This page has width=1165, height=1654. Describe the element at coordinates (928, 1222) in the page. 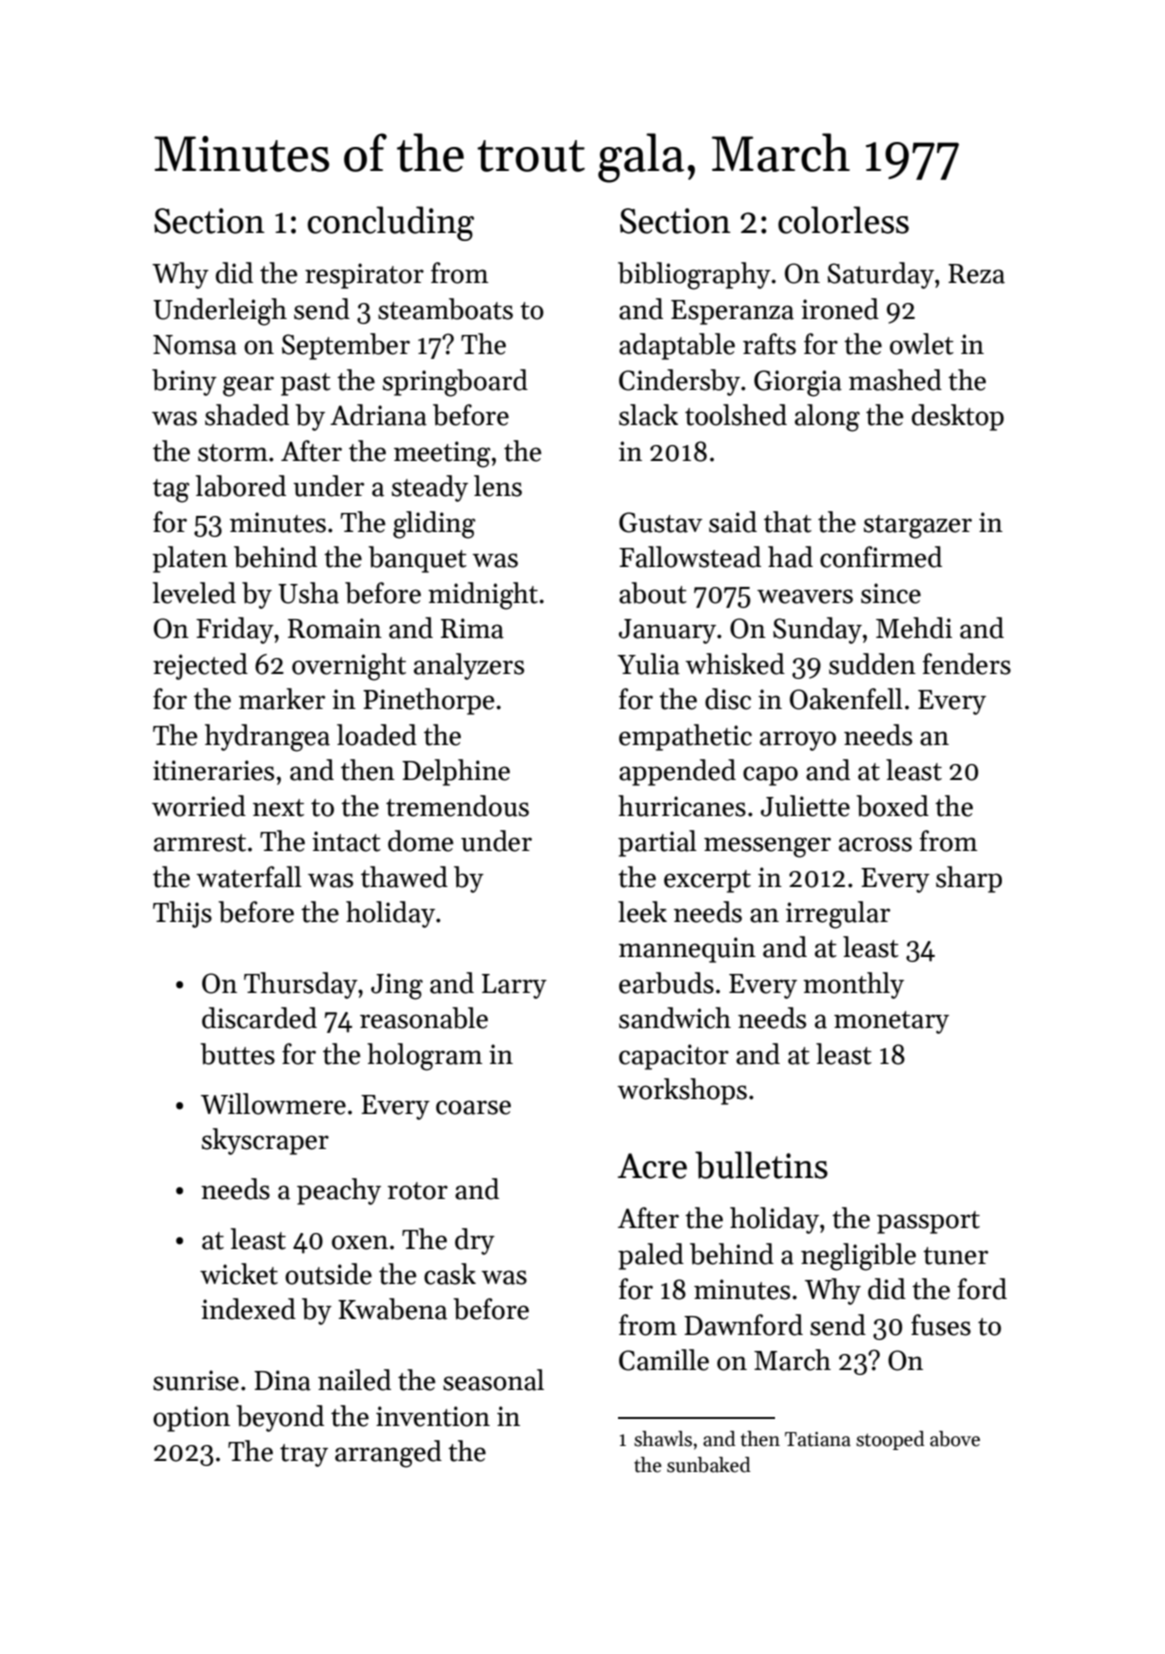

I see `passport` at that location.
